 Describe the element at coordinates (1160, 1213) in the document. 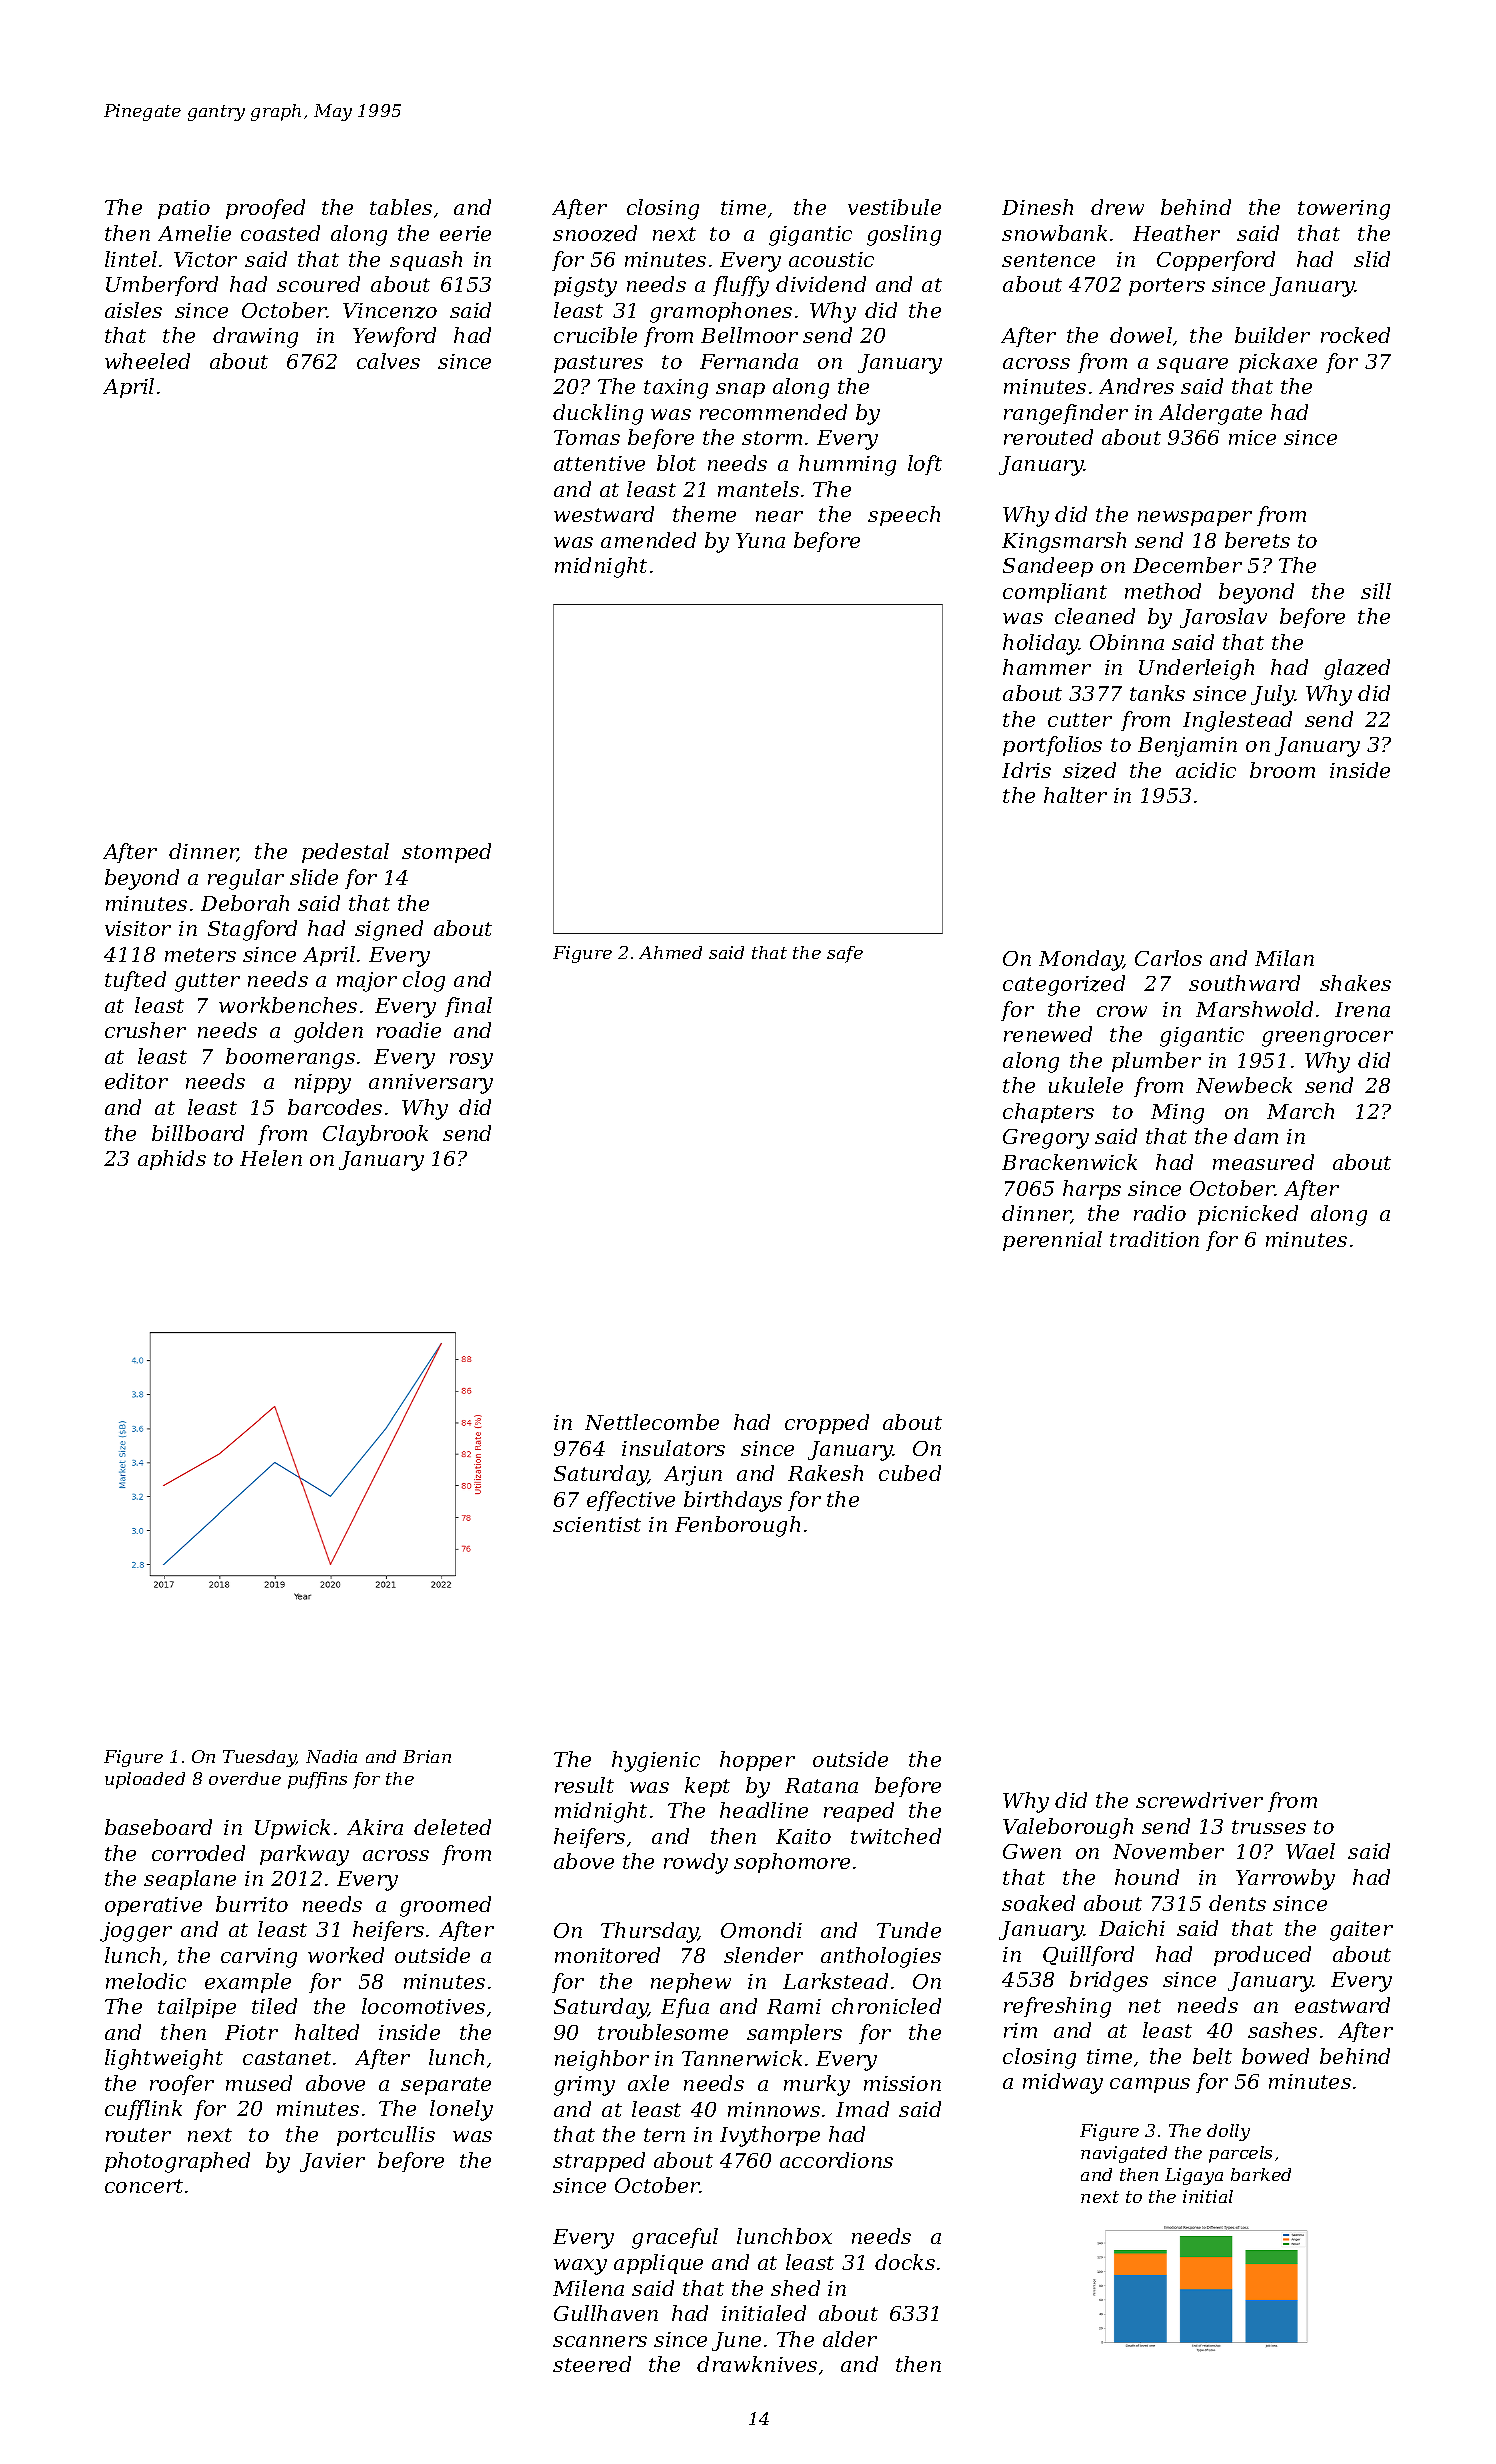

I see `radio` at that location.
